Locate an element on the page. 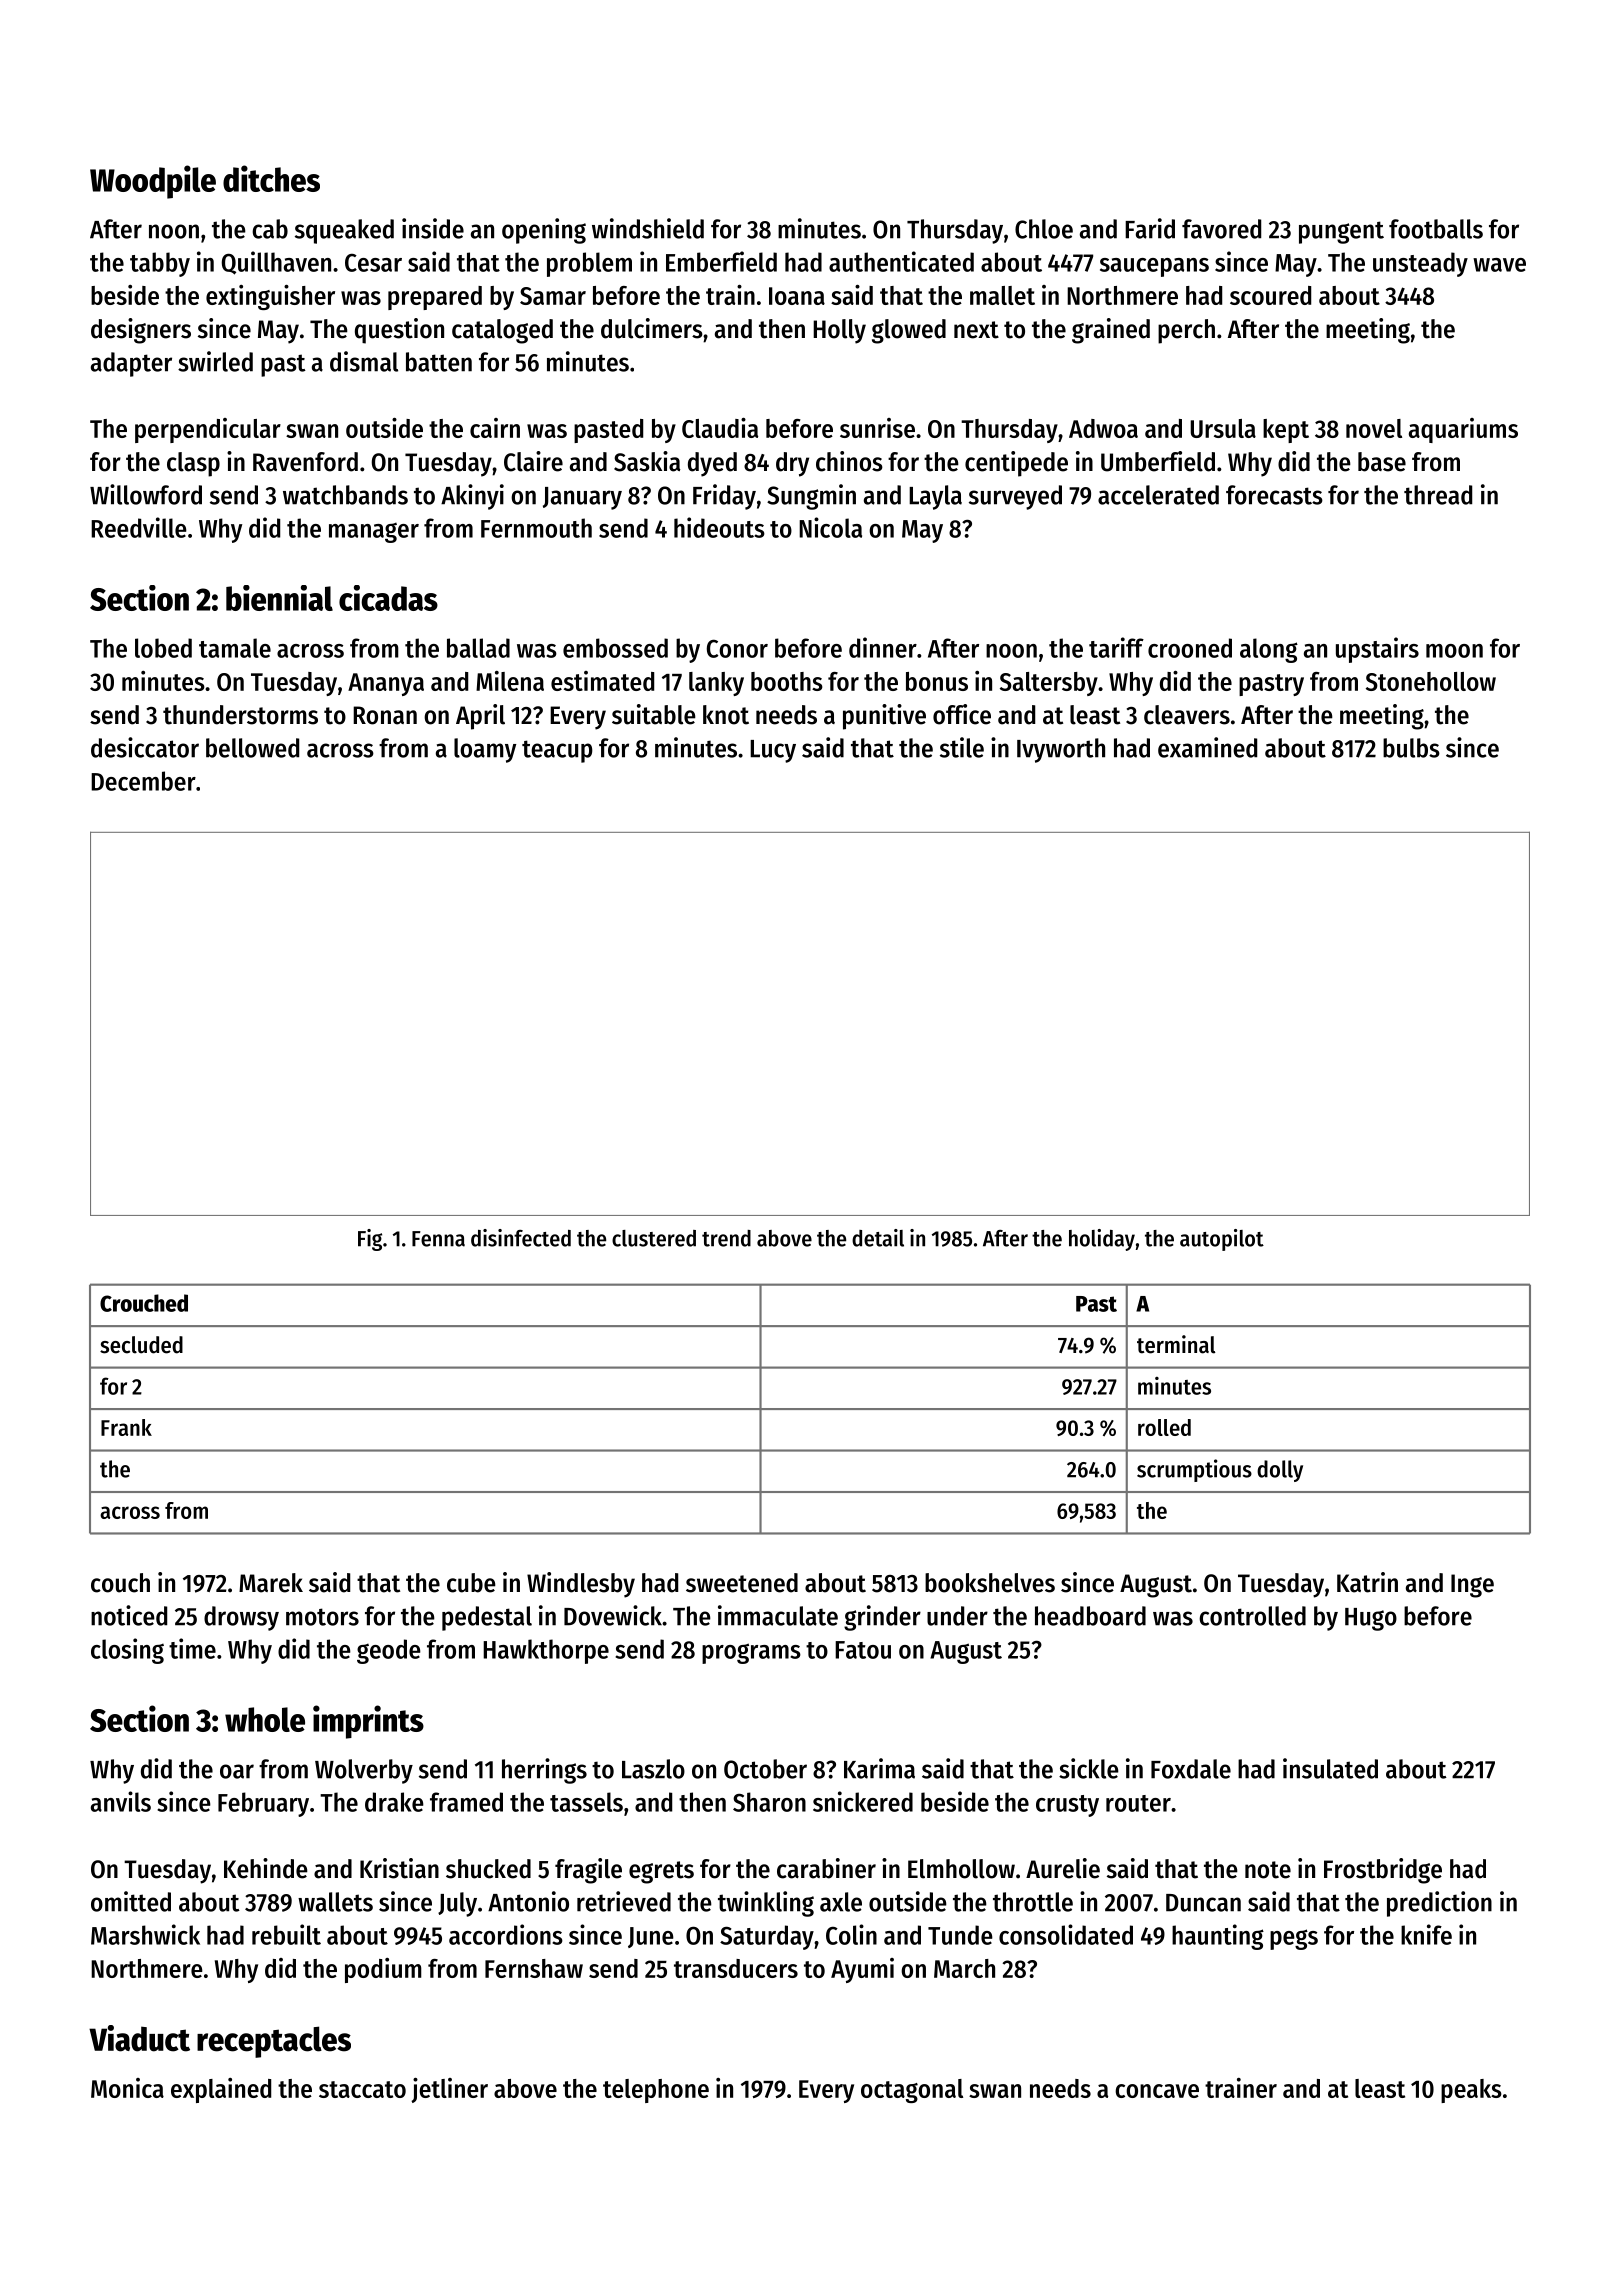 Image resolution: width=1620 pixels, height=2292 pixels. Kristian is located at coordinates (399, 1868).
